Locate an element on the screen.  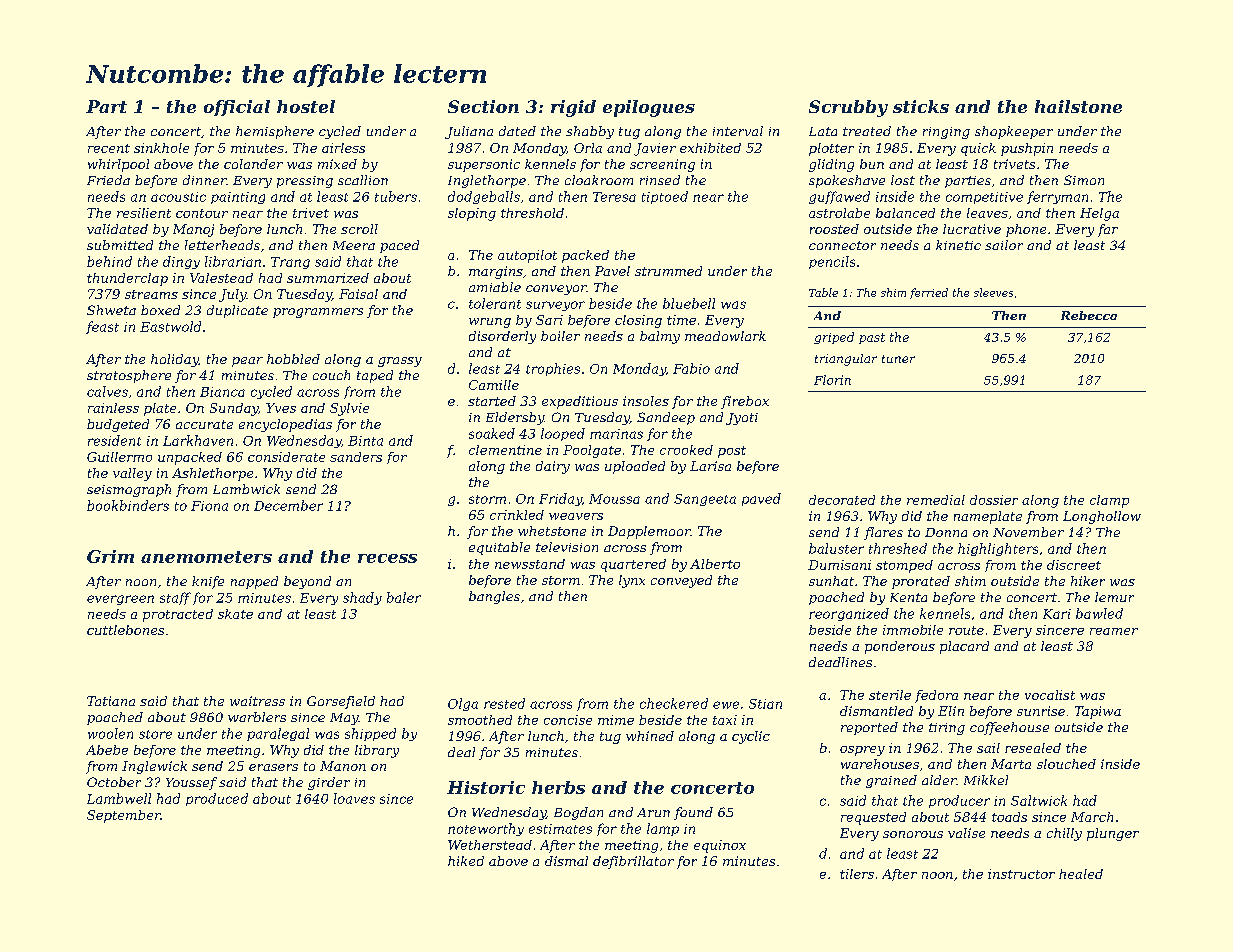
sunhat is located at coordinates (831, 581).
